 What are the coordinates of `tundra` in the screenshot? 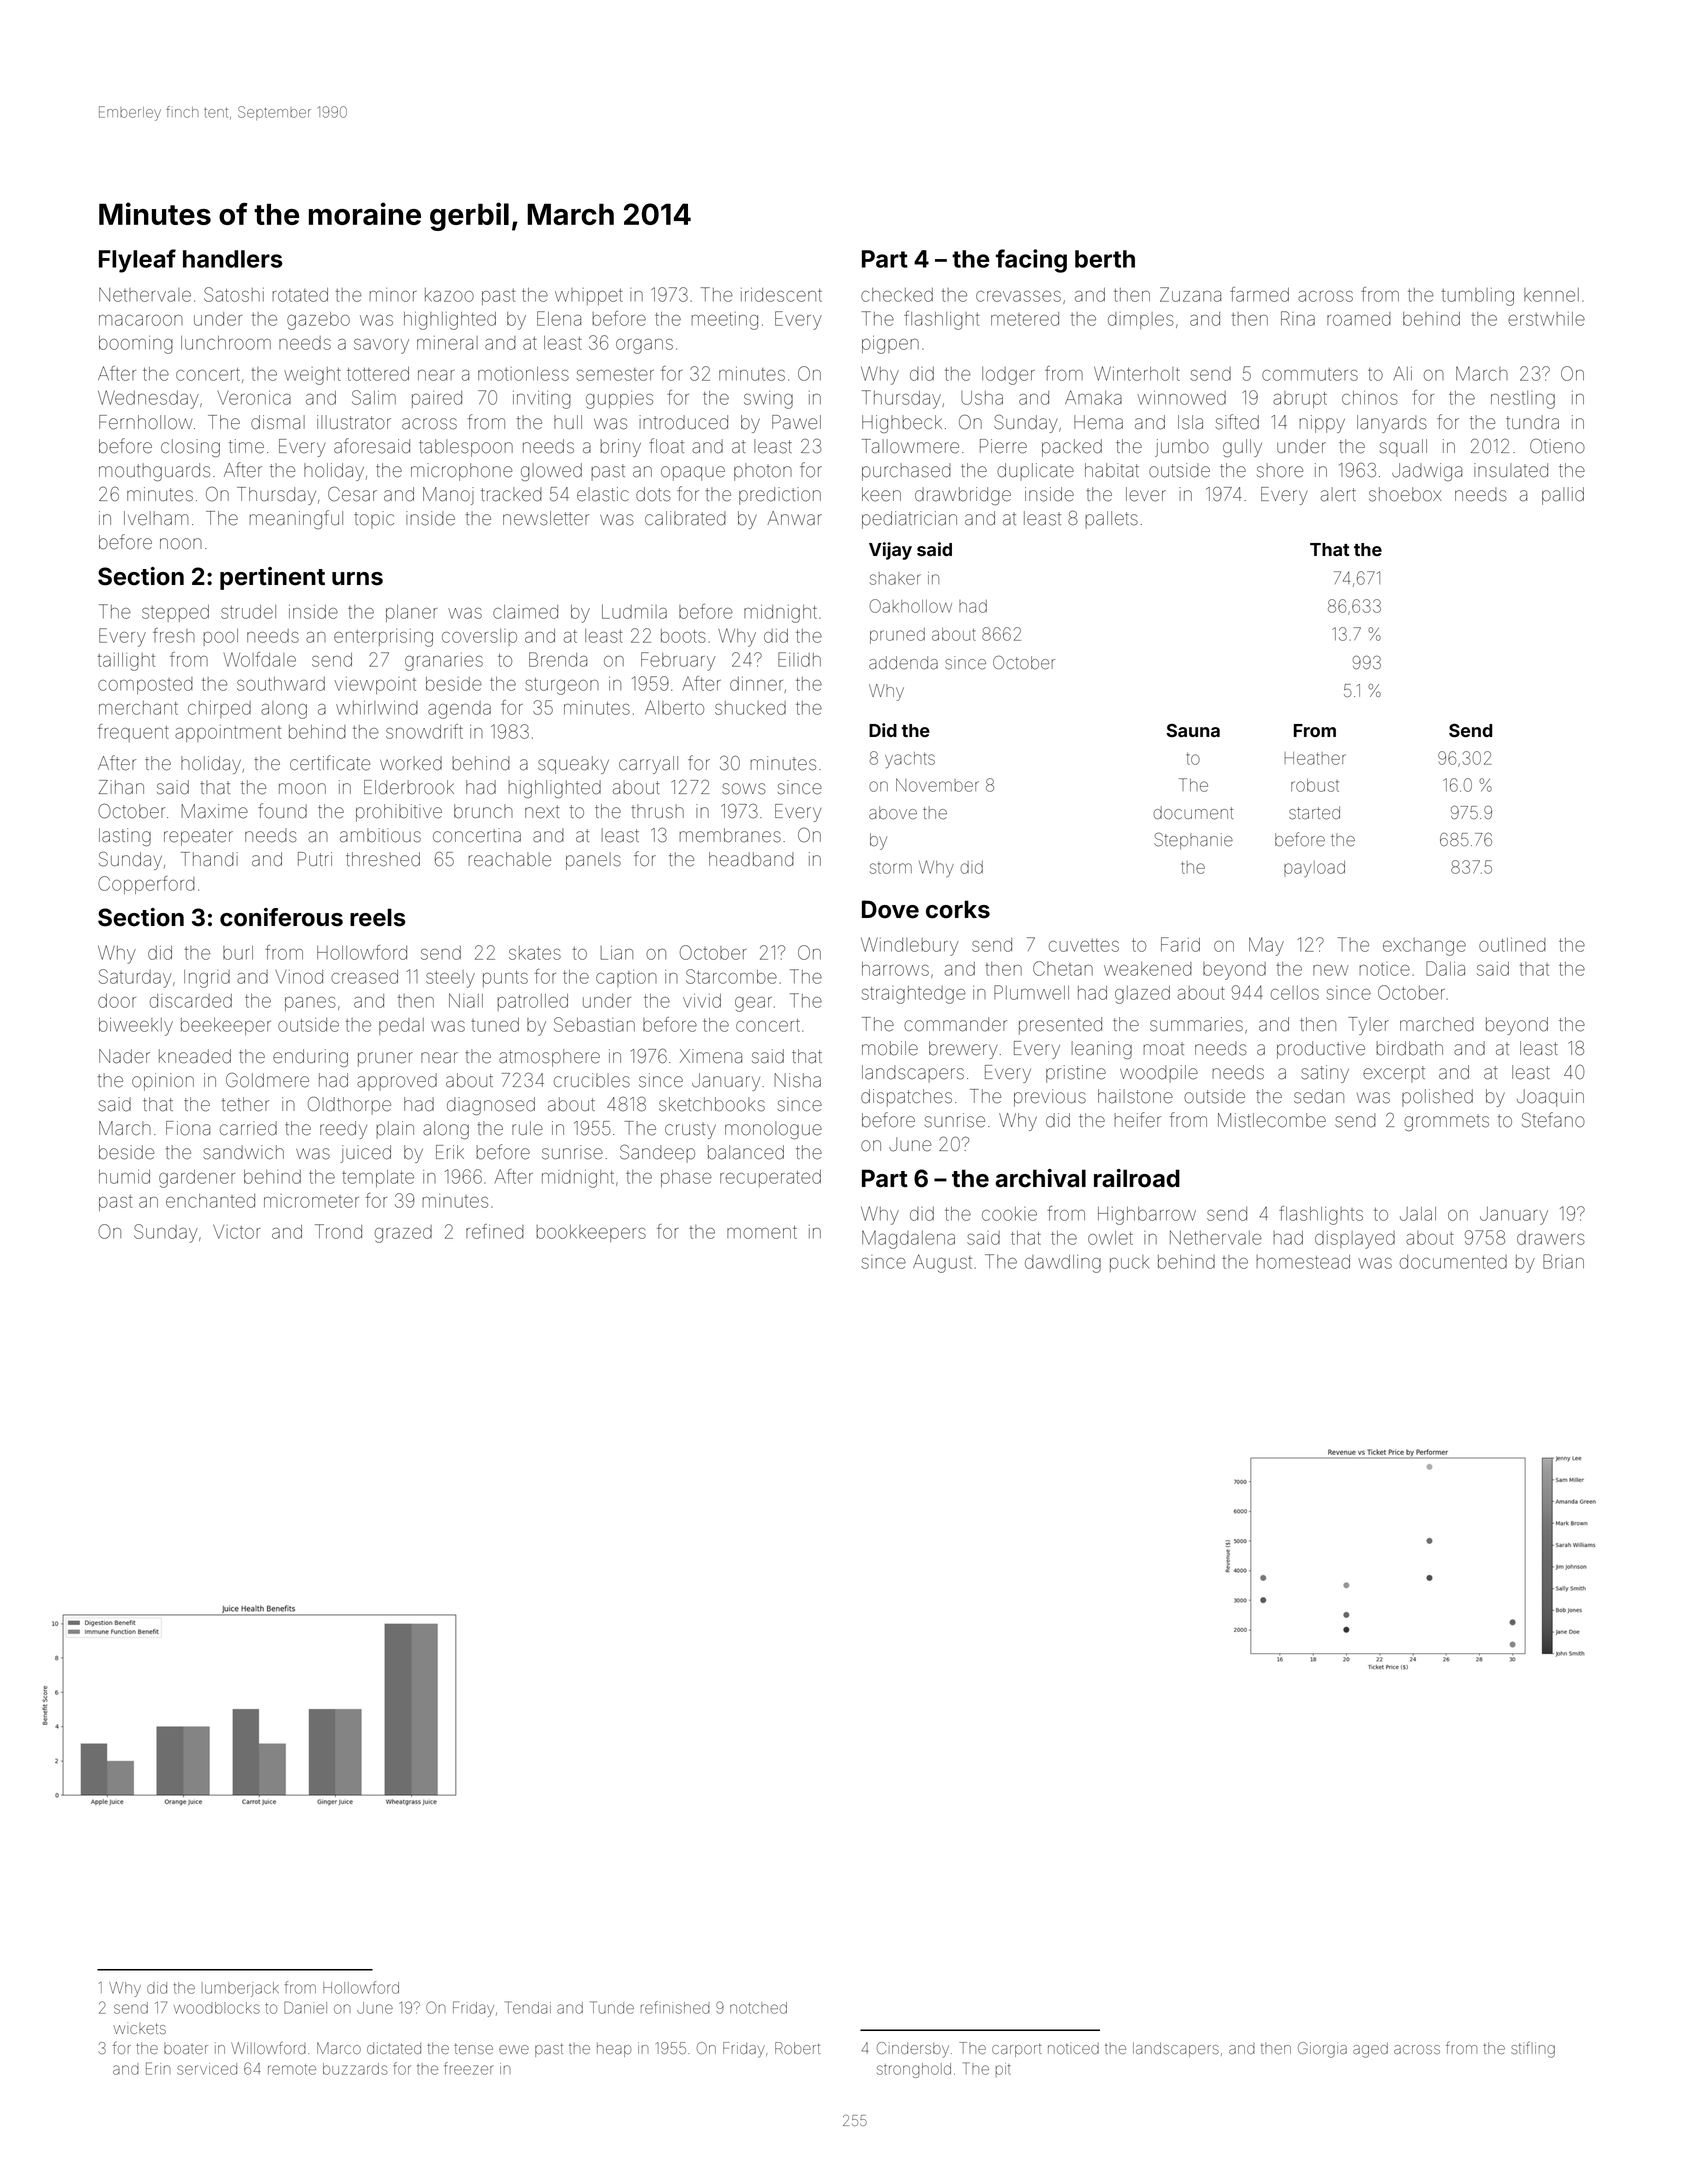 It's located at (1532, 422).
